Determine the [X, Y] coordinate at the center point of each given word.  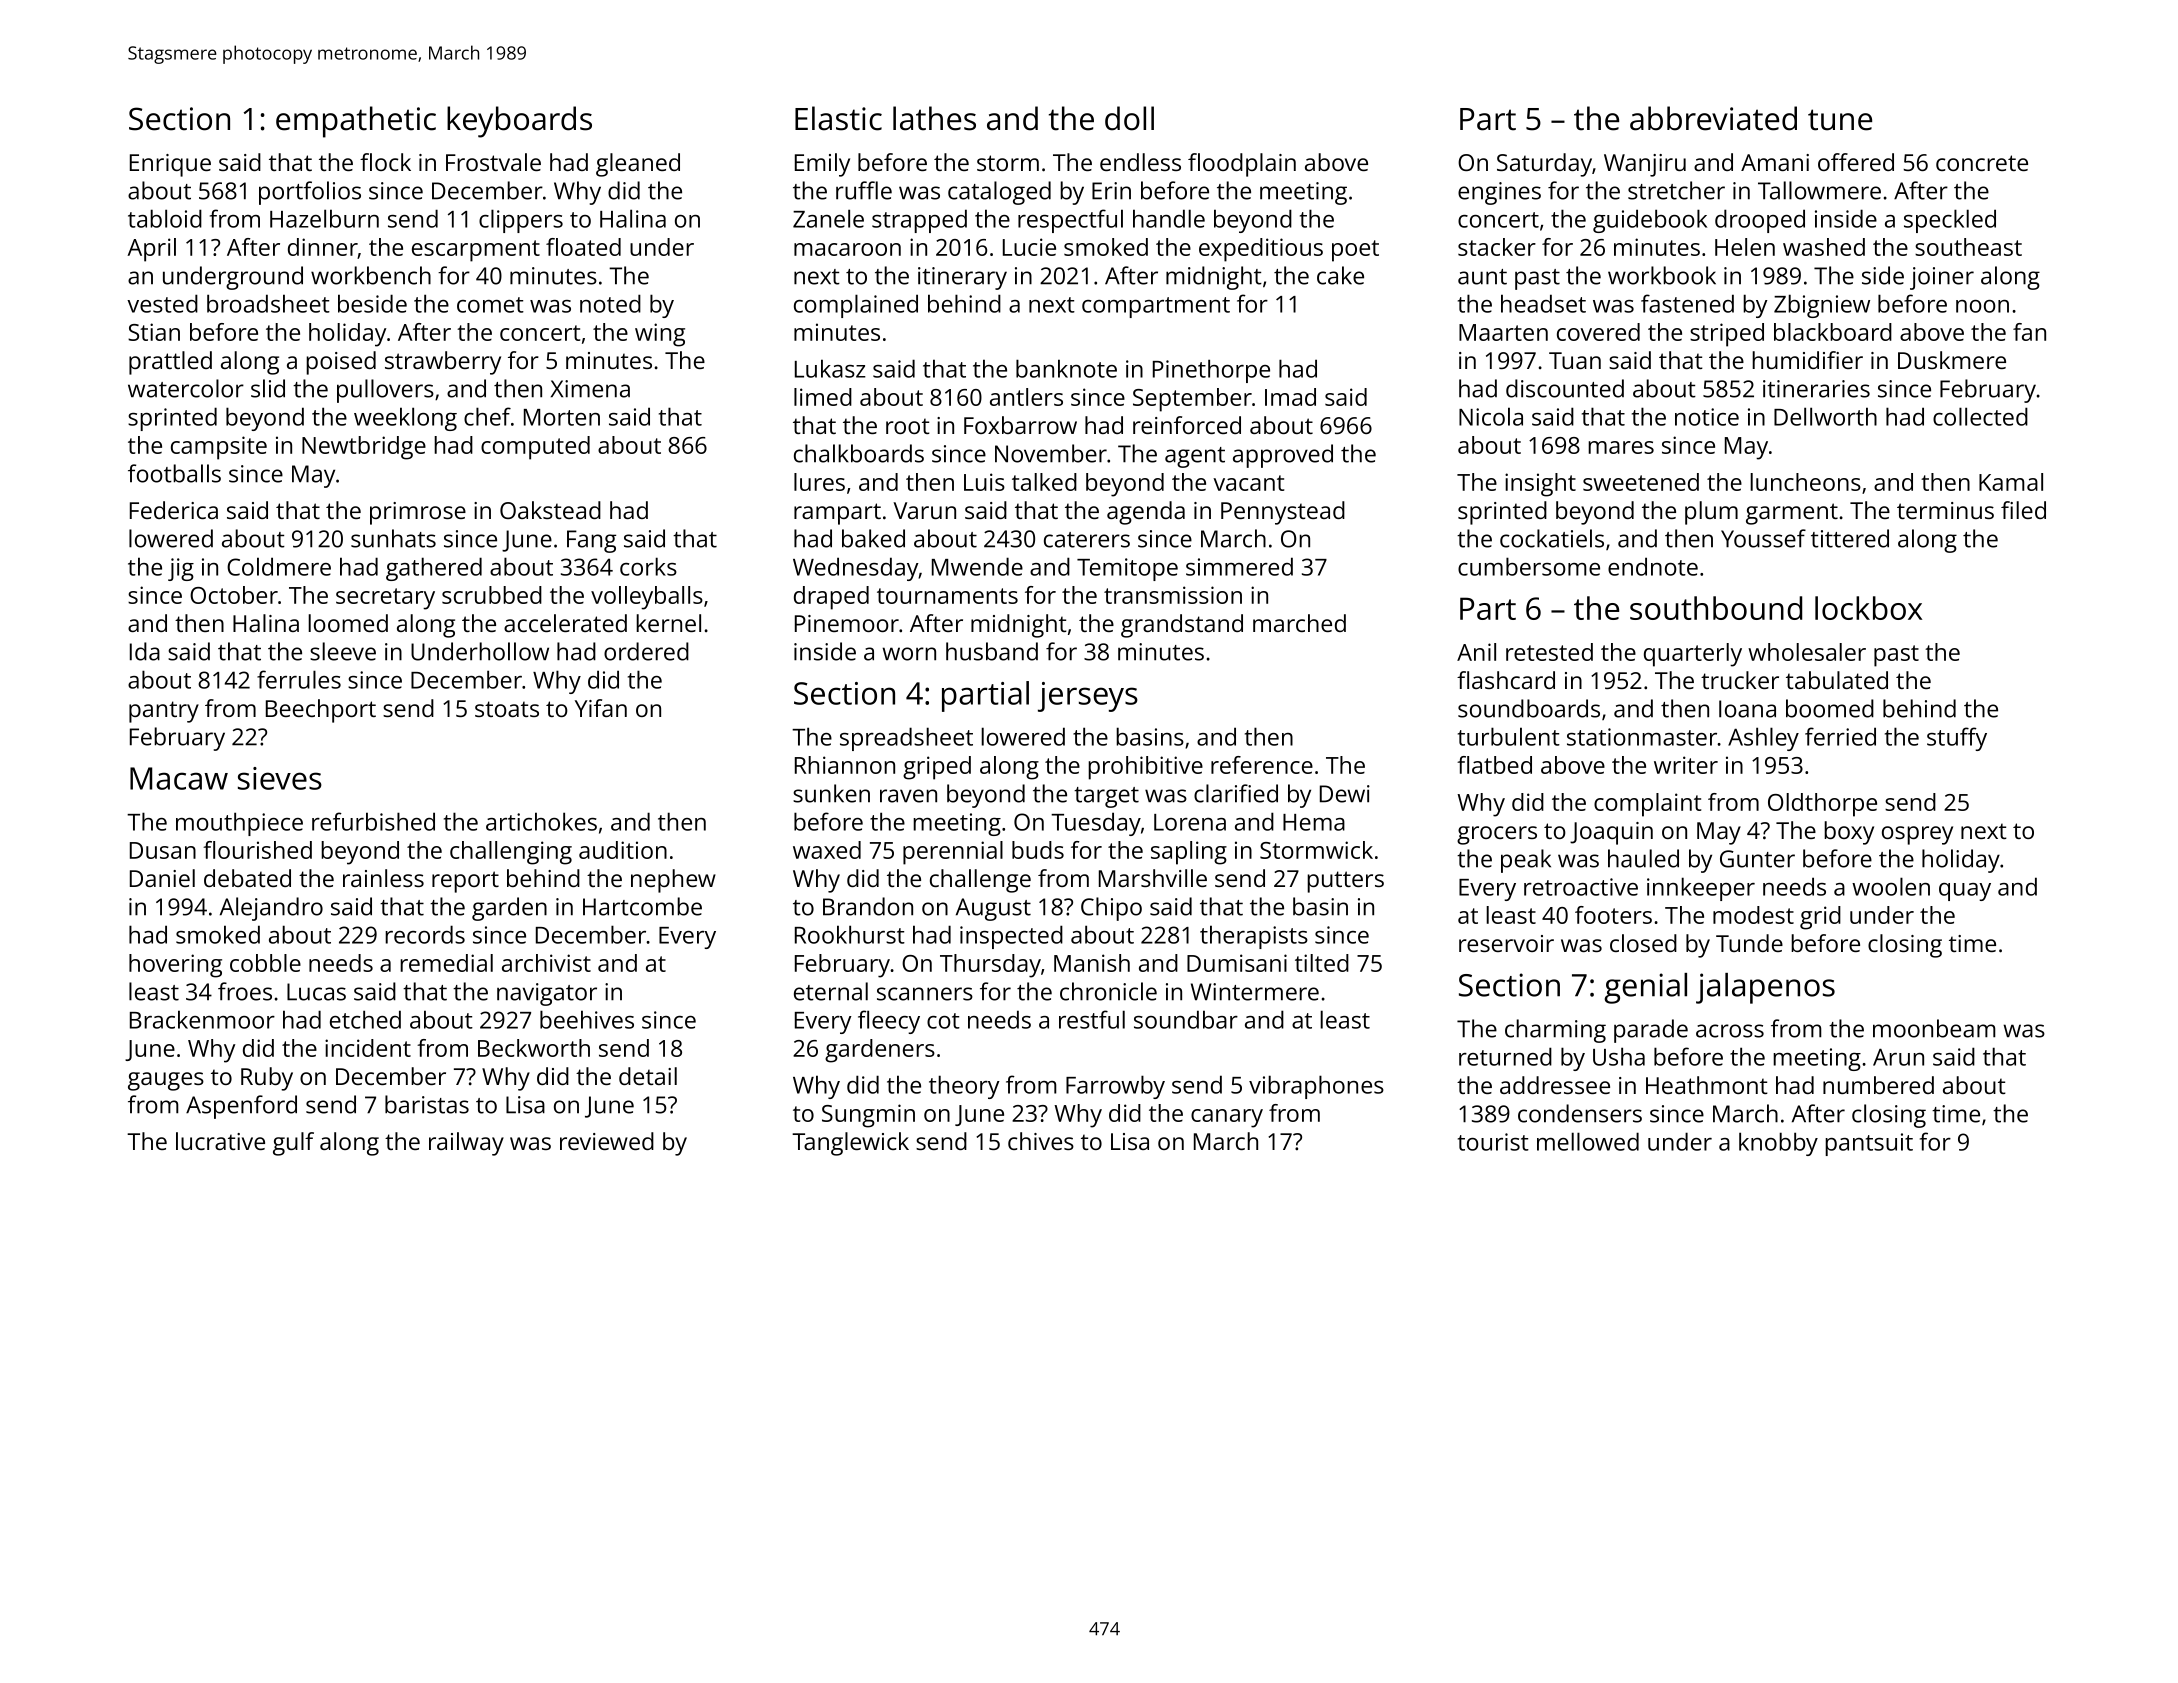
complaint [1647, 805]
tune [1840, 120]
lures [819, 482]
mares [1621, 447]
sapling [1189, 853]
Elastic [838, 118]
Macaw [179, 778]
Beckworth [534, 1048]
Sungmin [868, 1116]
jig [181, 569]
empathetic [356, 122]
